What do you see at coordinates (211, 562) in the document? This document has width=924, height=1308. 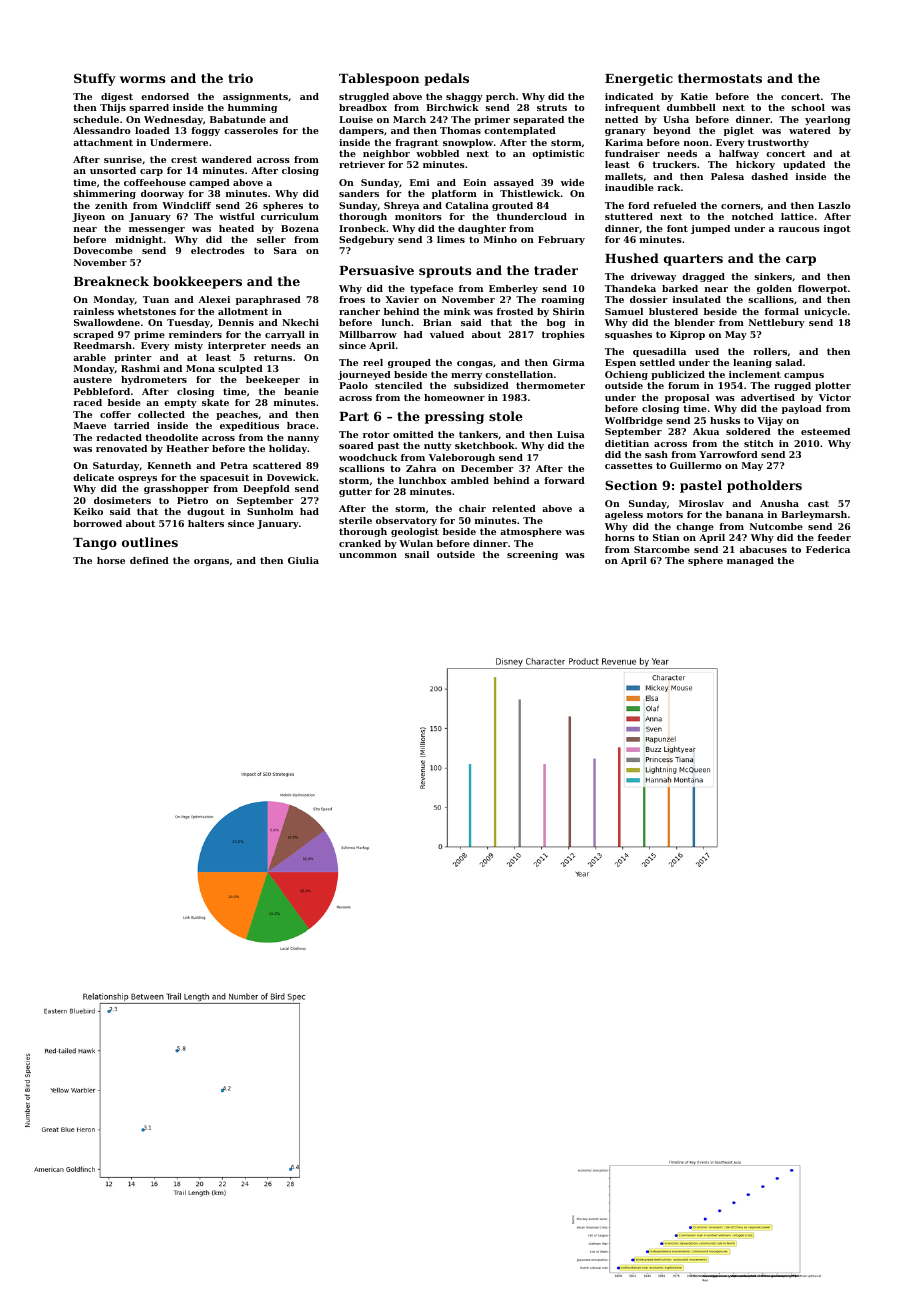 I see `organs` at bounding box center [211, 562].
